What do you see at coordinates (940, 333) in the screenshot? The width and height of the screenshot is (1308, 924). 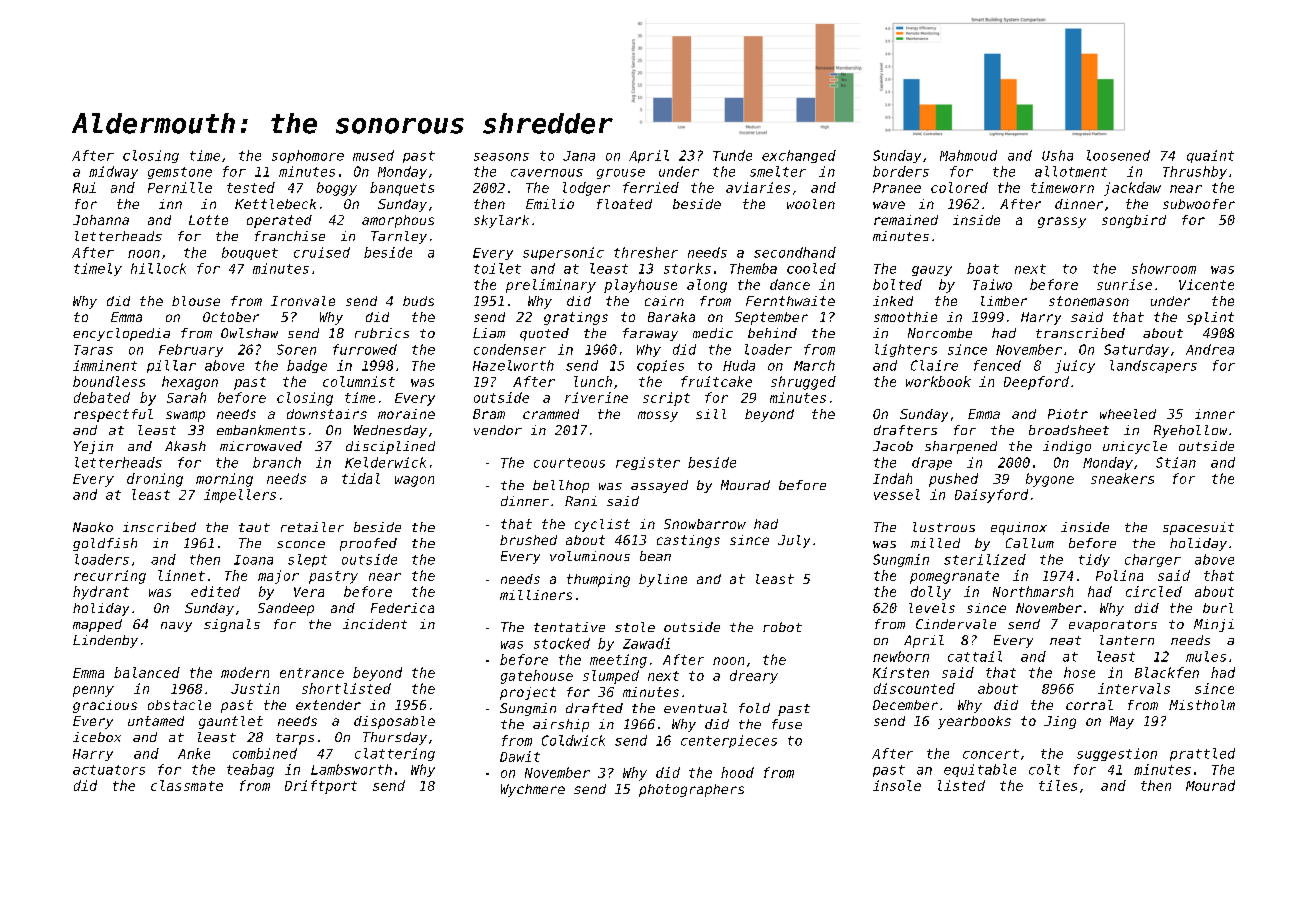 I see `Norcombe` at bounding box center [940, 333].
